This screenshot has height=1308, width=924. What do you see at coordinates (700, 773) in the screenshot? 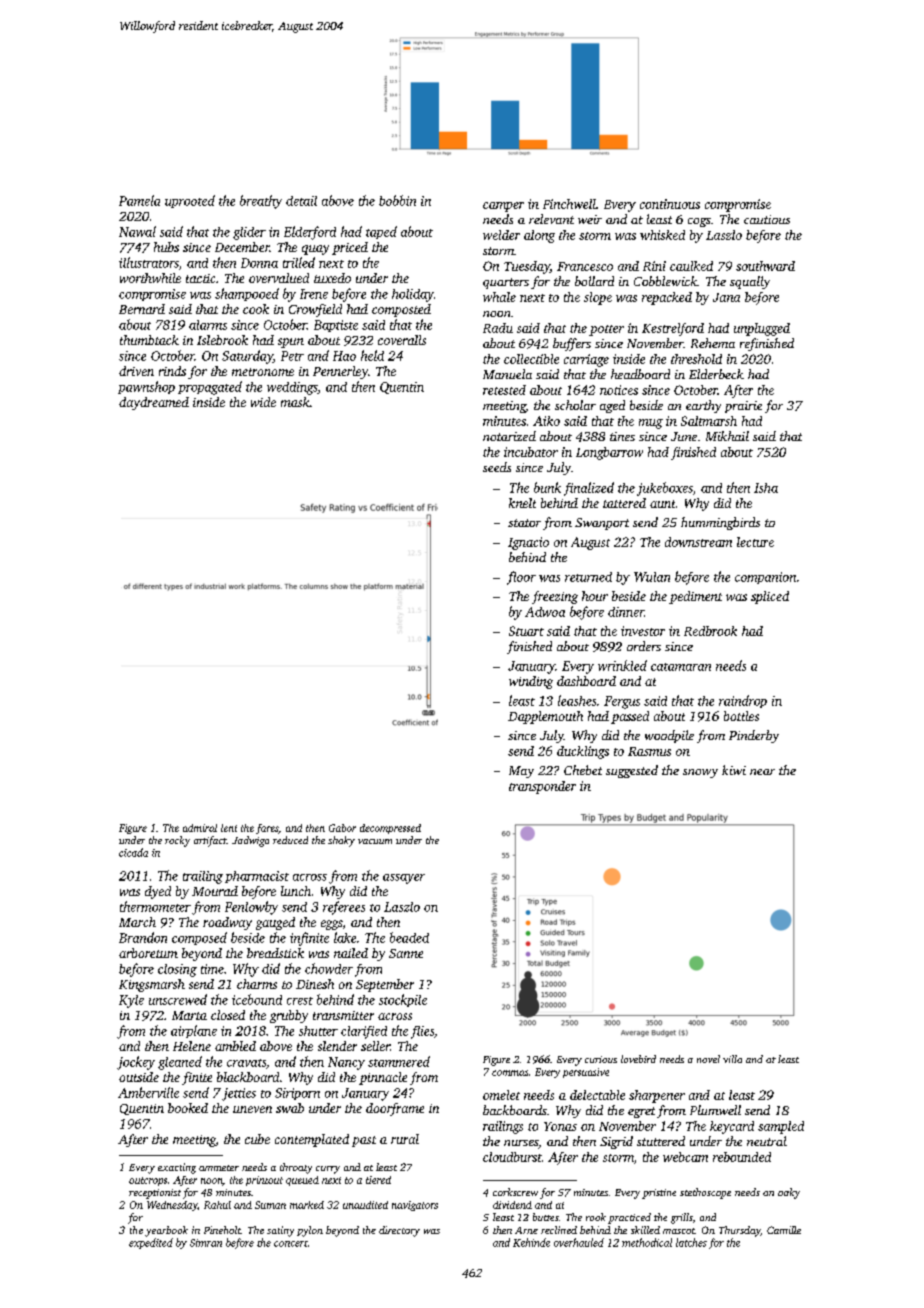
I see `snowy` at bounding box center [700, 773].
